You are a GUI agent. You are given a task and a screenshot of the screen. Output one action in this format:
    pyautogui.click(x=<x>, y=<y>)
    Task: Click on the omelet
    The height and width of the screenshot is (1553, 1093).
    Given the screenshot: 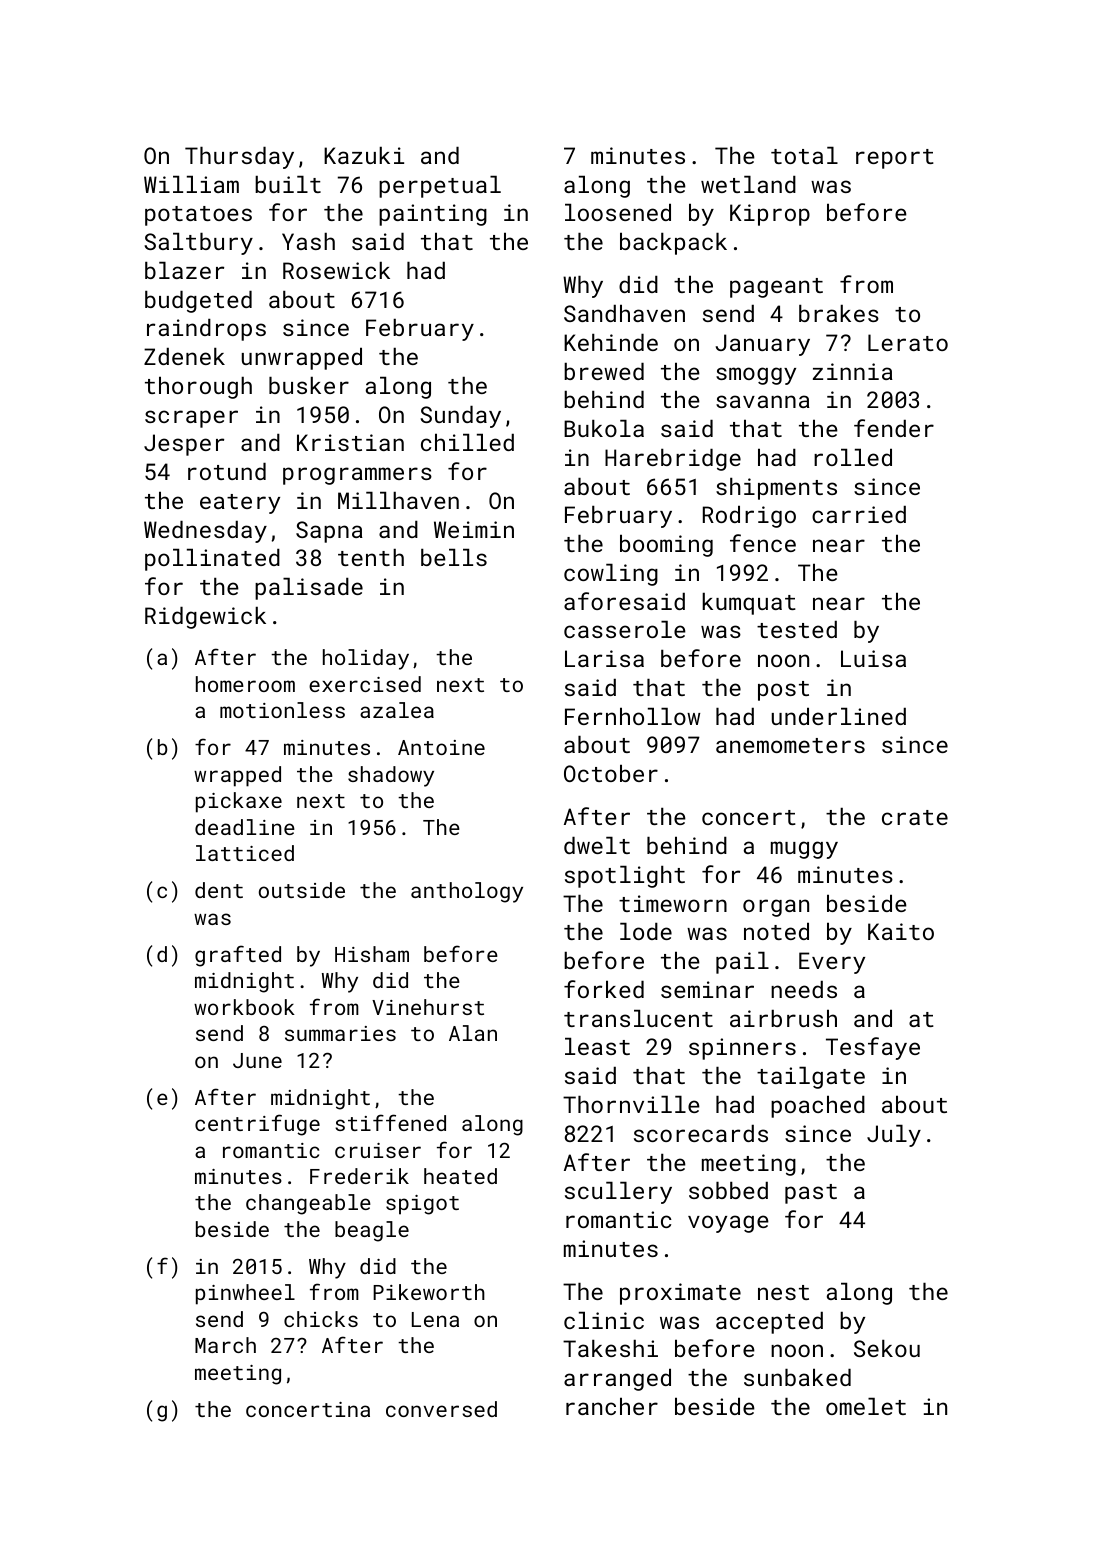 What is the action you would take?
    pyautogui.click(x=866, y=1406)
